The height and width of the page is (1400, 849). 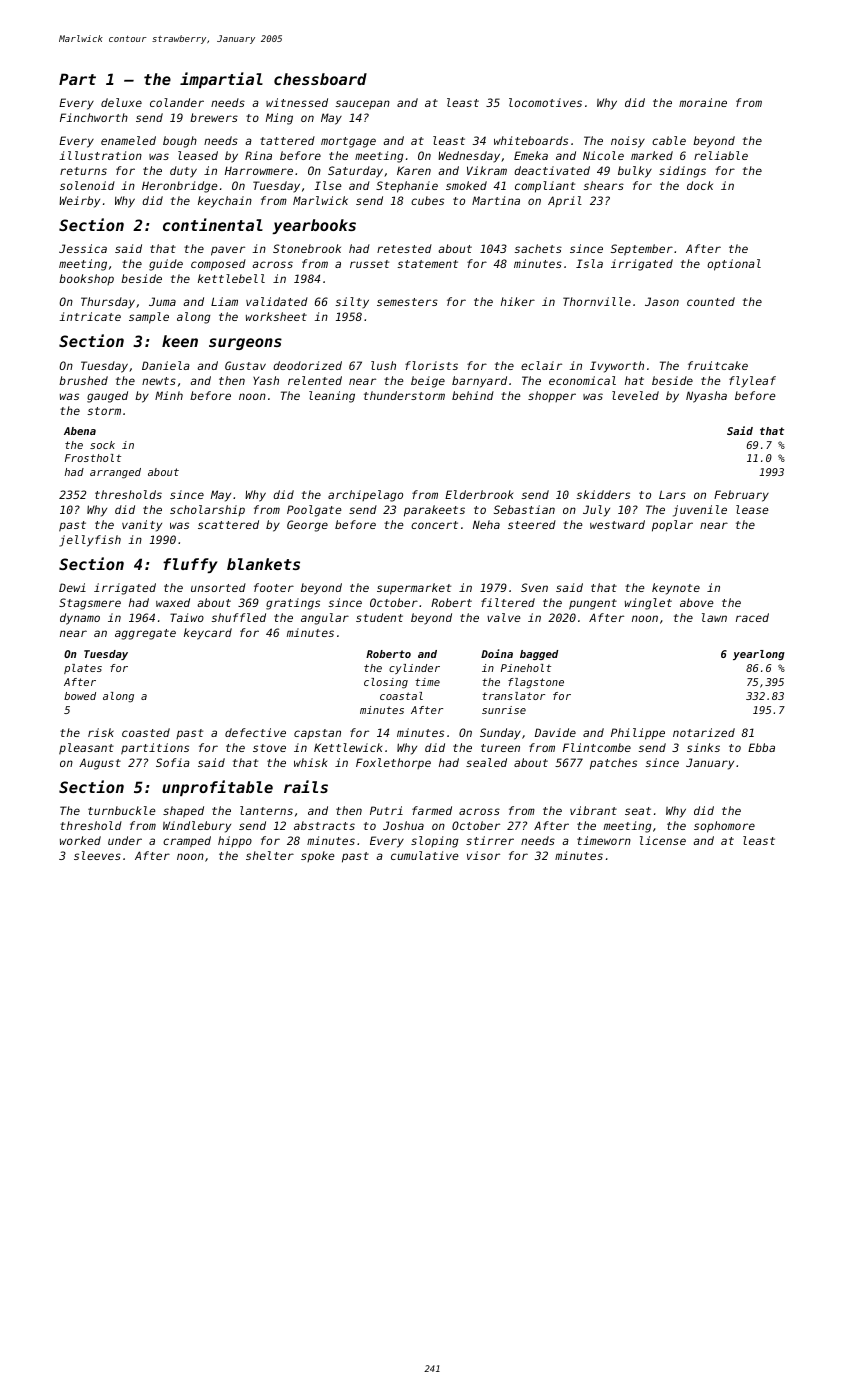 What do you see at coordinates (721, 155) in the page?
I see `reliable` at bounding box center [721, 155].
